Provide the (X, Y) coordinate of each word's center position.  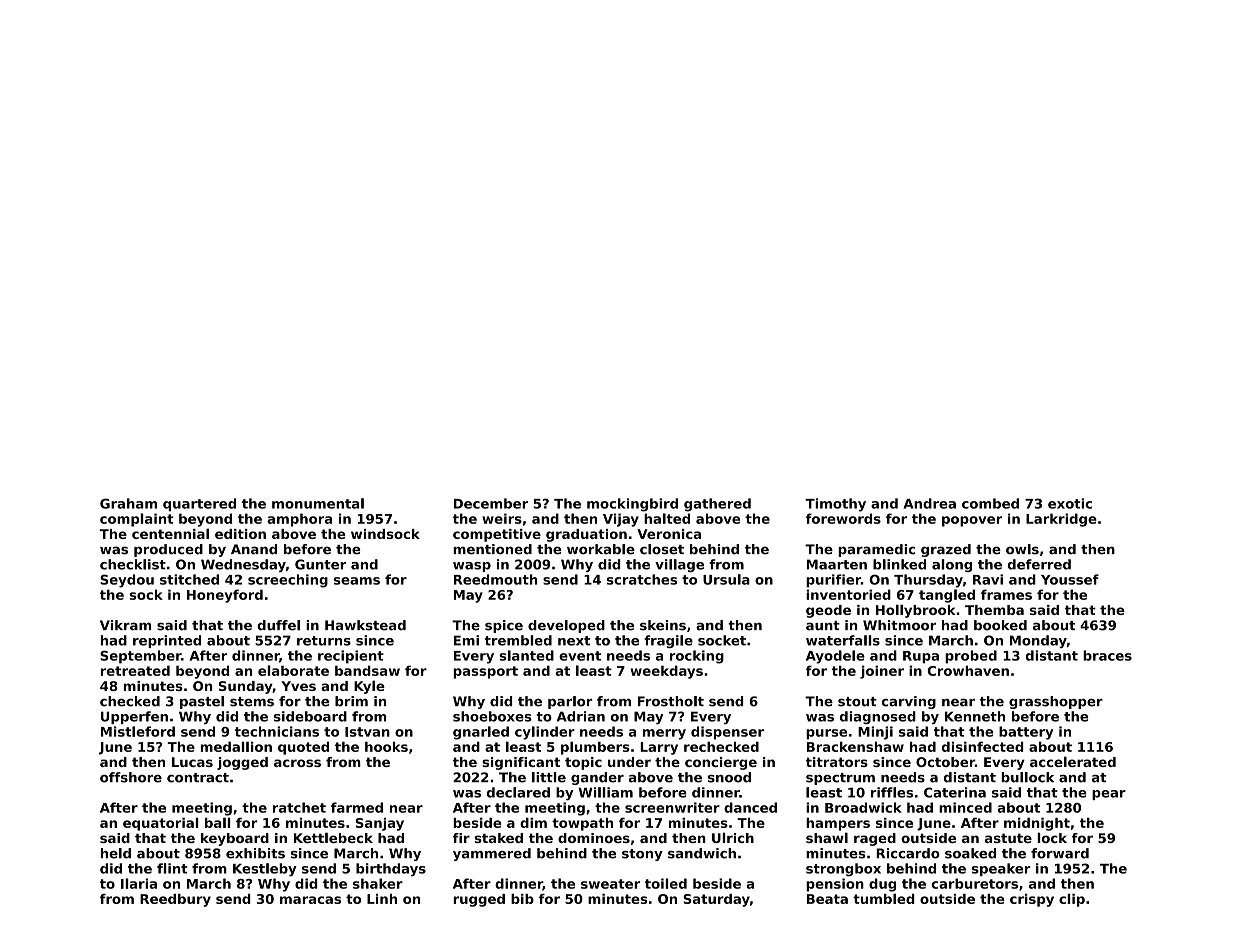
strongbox (843, 870)
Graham (128, 503)
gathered (717, 505)
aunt (823, 626)
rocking (697, 657)
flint (172, 868)
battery (1026, 733)
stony (642, 855)
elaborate (293, 670)
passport (485, 672)
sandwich (702, 853)
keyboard (235, 839)
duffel (278, 625)
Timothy (835, 505)
